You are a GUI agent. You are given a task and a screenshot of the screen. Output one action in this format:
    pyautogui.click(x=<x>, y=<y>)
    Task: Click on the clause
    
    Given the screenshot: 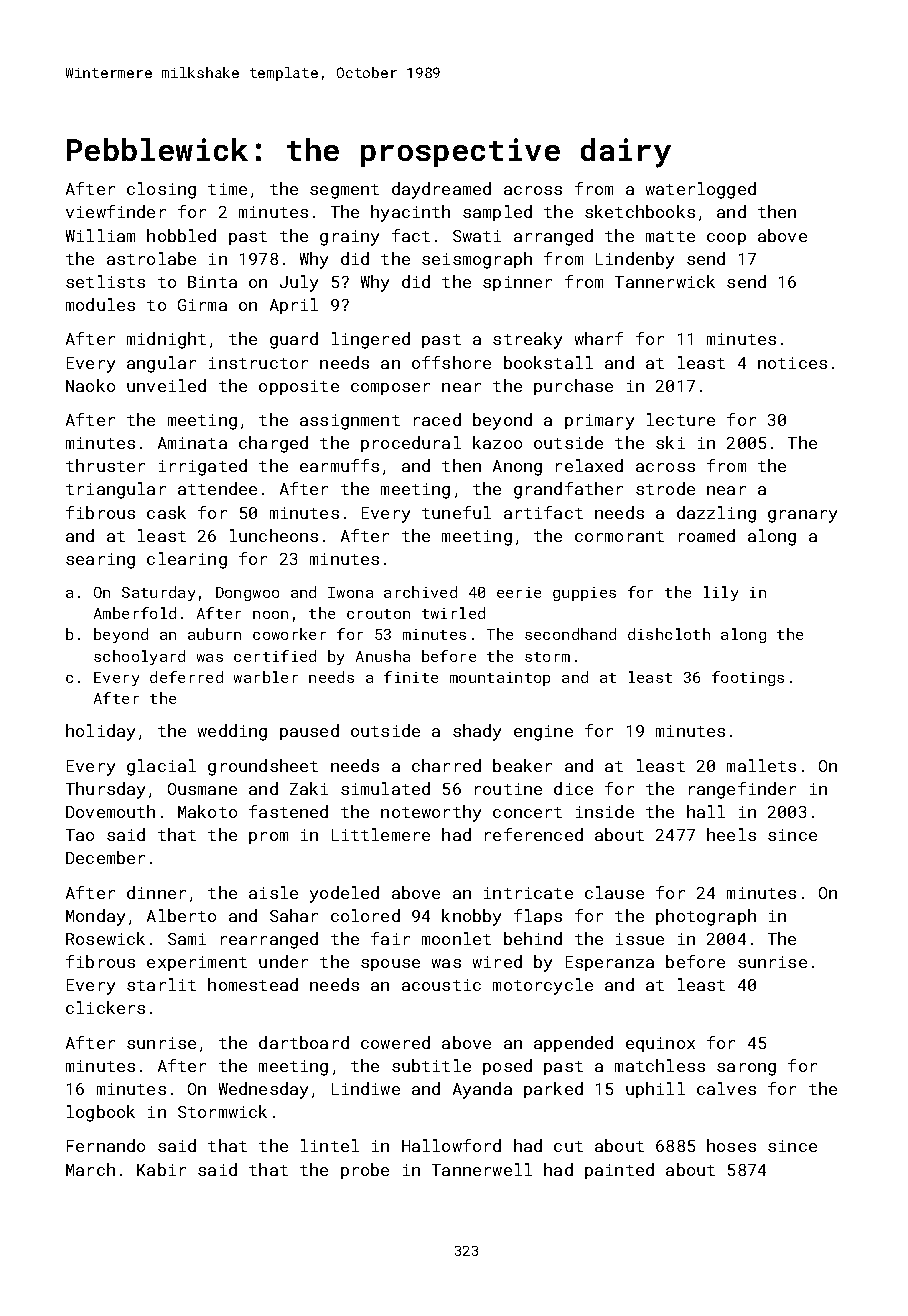 What is the action you would take?
    pyautogui.click(x=614, y=892)
